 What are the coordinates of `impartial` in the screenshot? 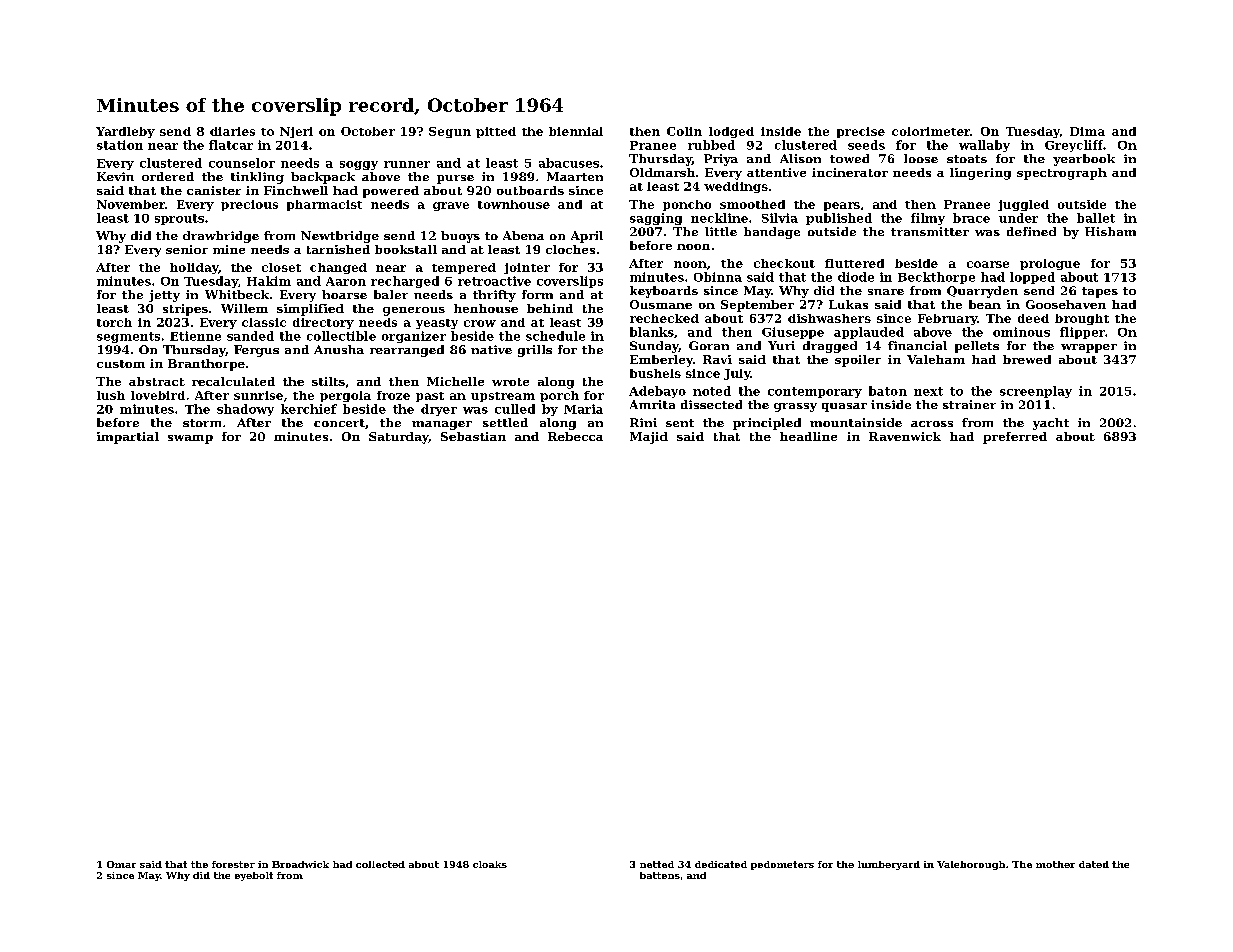 It's located at (128, 438).
